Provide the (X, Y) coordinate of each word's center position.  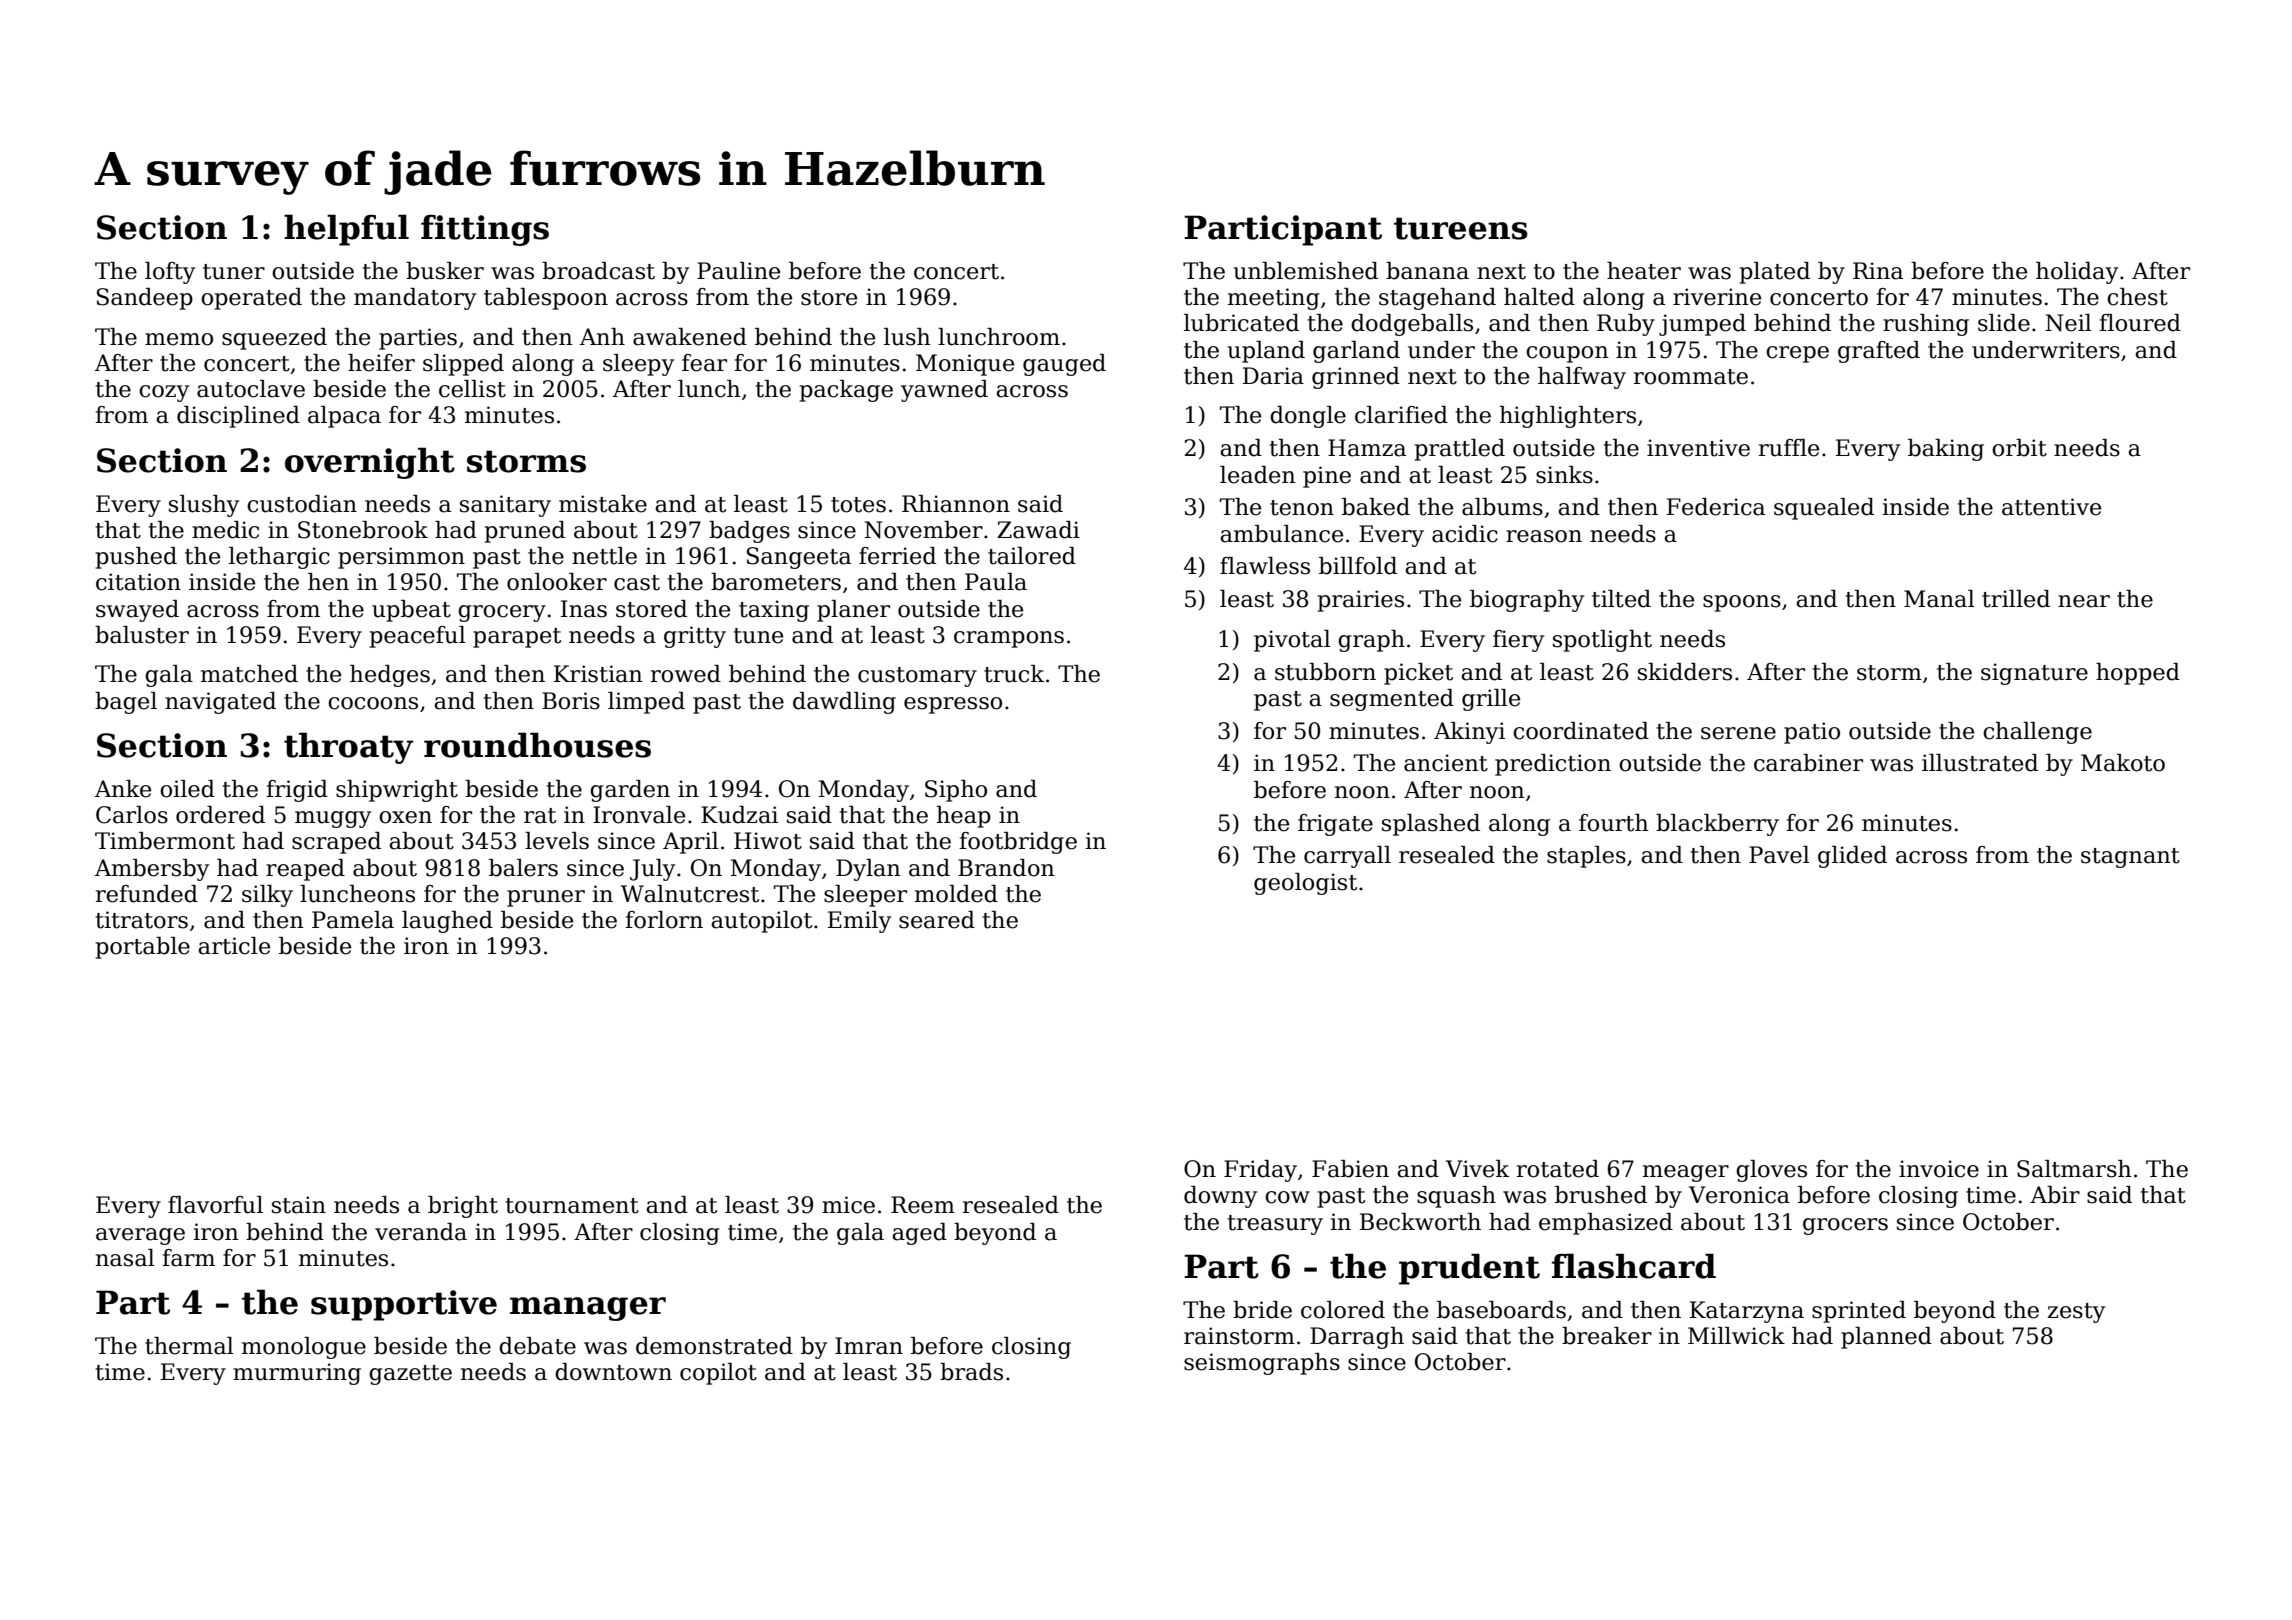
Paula (996, 582)
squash (1456, 1197)
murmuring (297, 1374)
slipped (463, 365)
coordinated (1581, 731)
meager (1686, 1173)
